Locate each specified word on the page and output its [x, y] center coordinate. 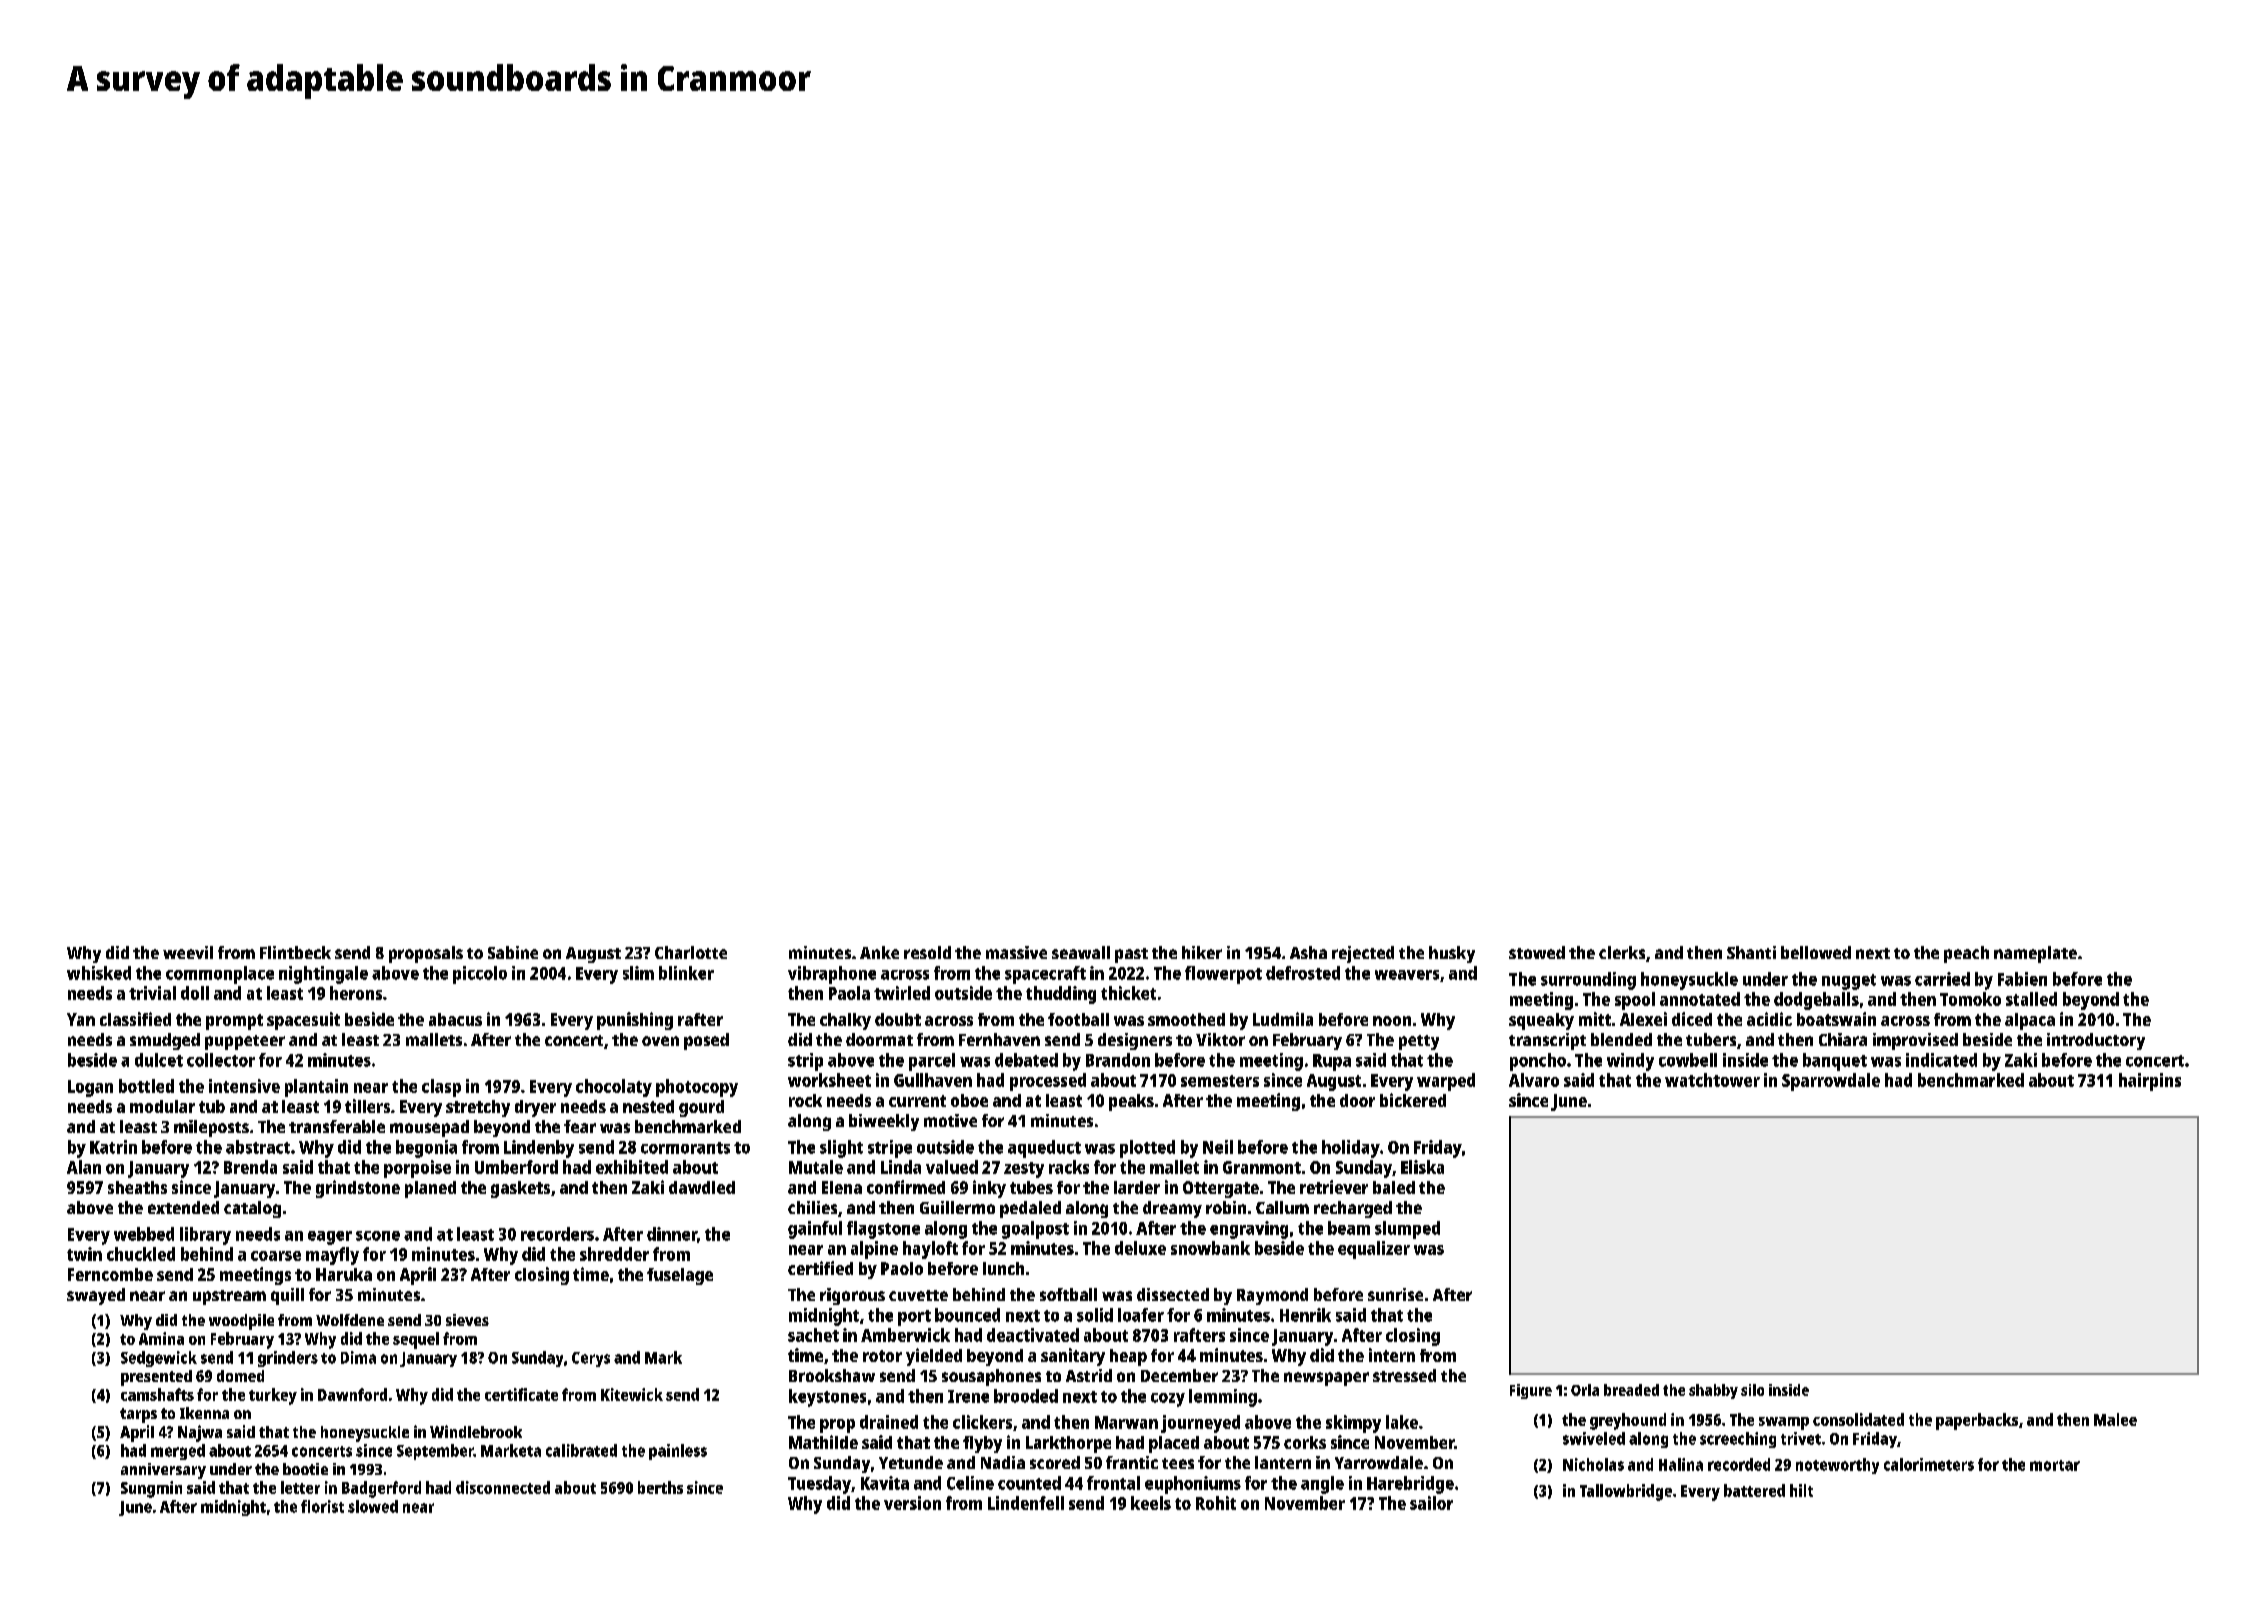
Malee [2115, 1419]
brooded [1026, 1396]
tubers [1711, 1039]
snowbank [1210, 1248]
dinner [672, 1234]
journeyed [1200, 1424]
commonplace [220, 975]
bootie [305, 1469]
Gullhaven [933, 1080]
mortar [2055, 1465]
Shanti [1751, 952]
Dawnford [352, 1394]
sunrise [1395, 1294]
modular [162, 1106]
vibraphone [832, 975]
